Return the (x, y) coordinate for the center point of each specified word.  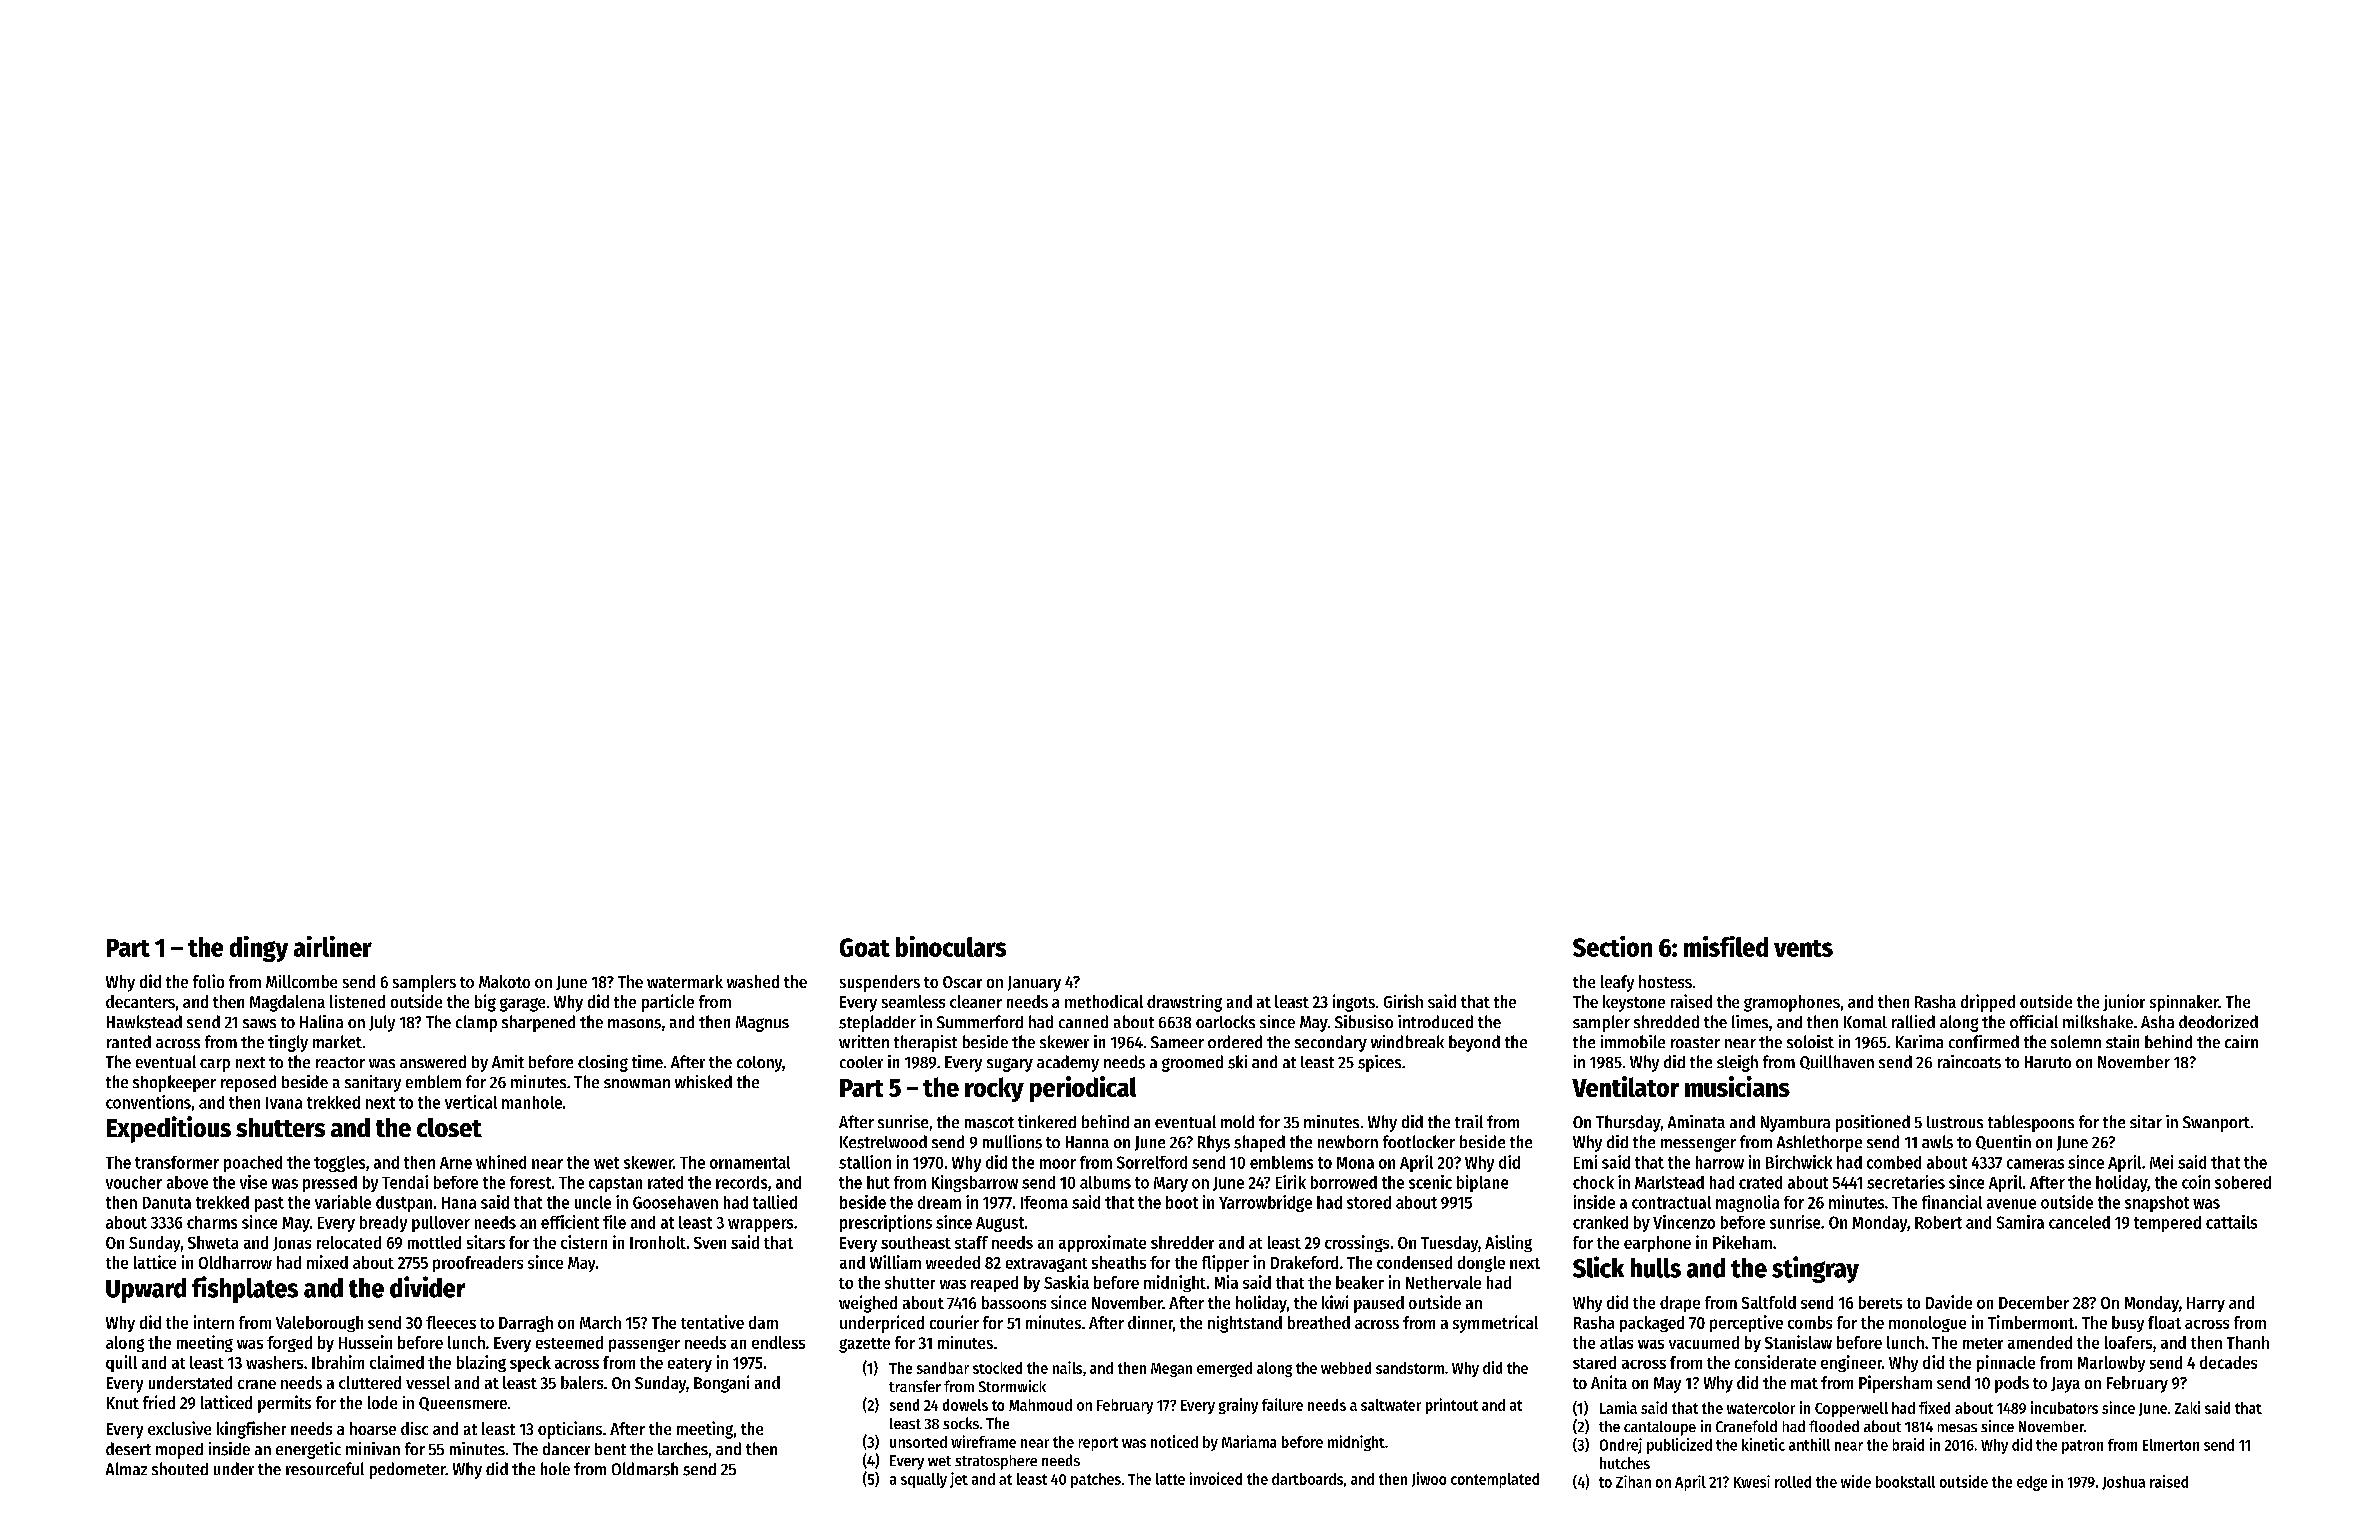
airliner (333, 946)
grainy (1238, 1406)
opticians (570, 1430)
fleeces (451, 1322)
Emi (1585, 1162)
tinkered (1047, 1121)
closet (449, 1127)
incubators (2064, 1407)
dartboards (1307, 1479)
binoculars (951, 946)
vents (1803, 948)
